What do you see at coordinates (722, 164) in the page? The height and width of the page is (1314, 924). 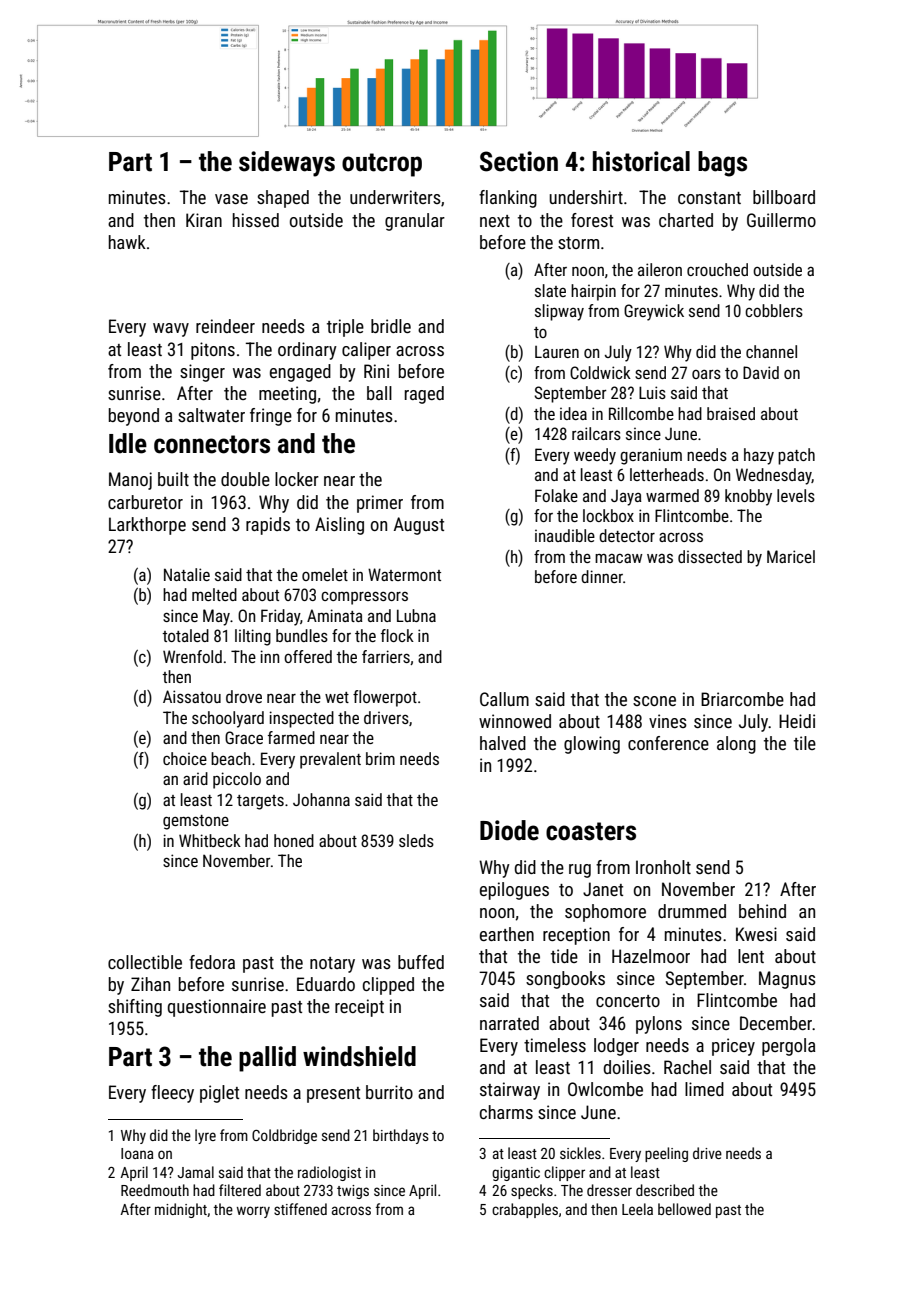 I see `bags` at bounding box center [722, 164].
